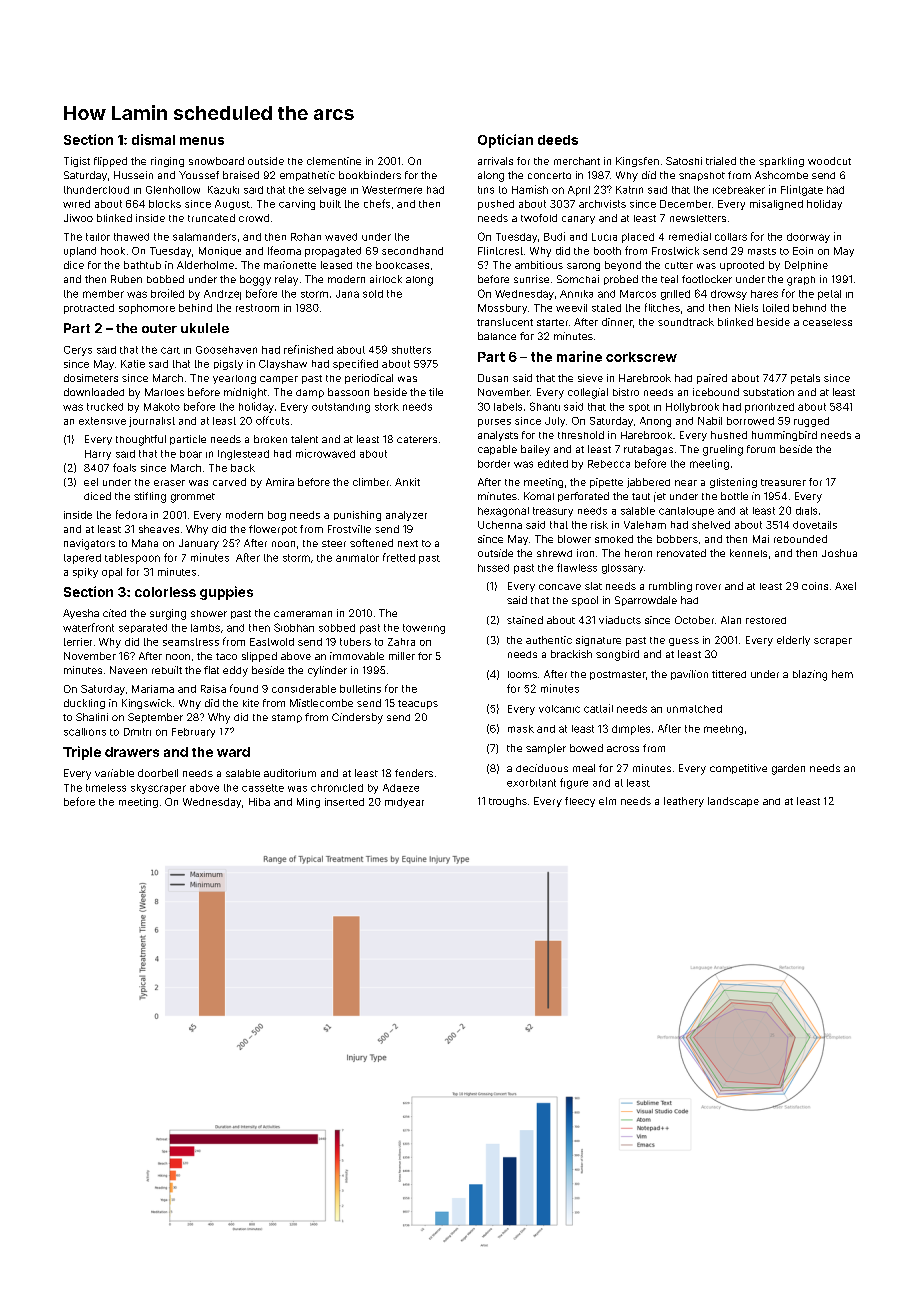  I want to click on leathery, so click(684, 802).
